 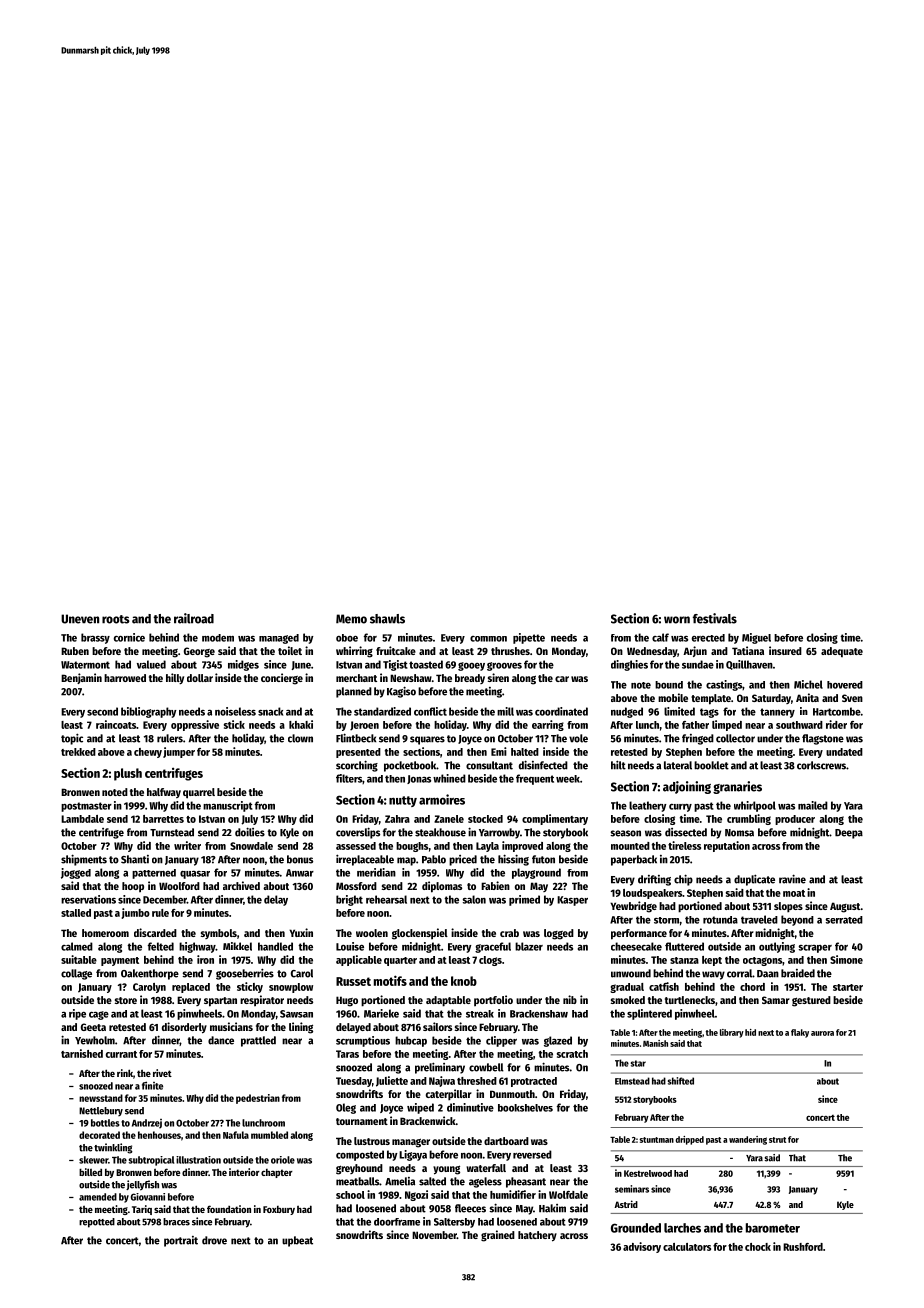 I want to click on snack, so click(x=270, y=711).
